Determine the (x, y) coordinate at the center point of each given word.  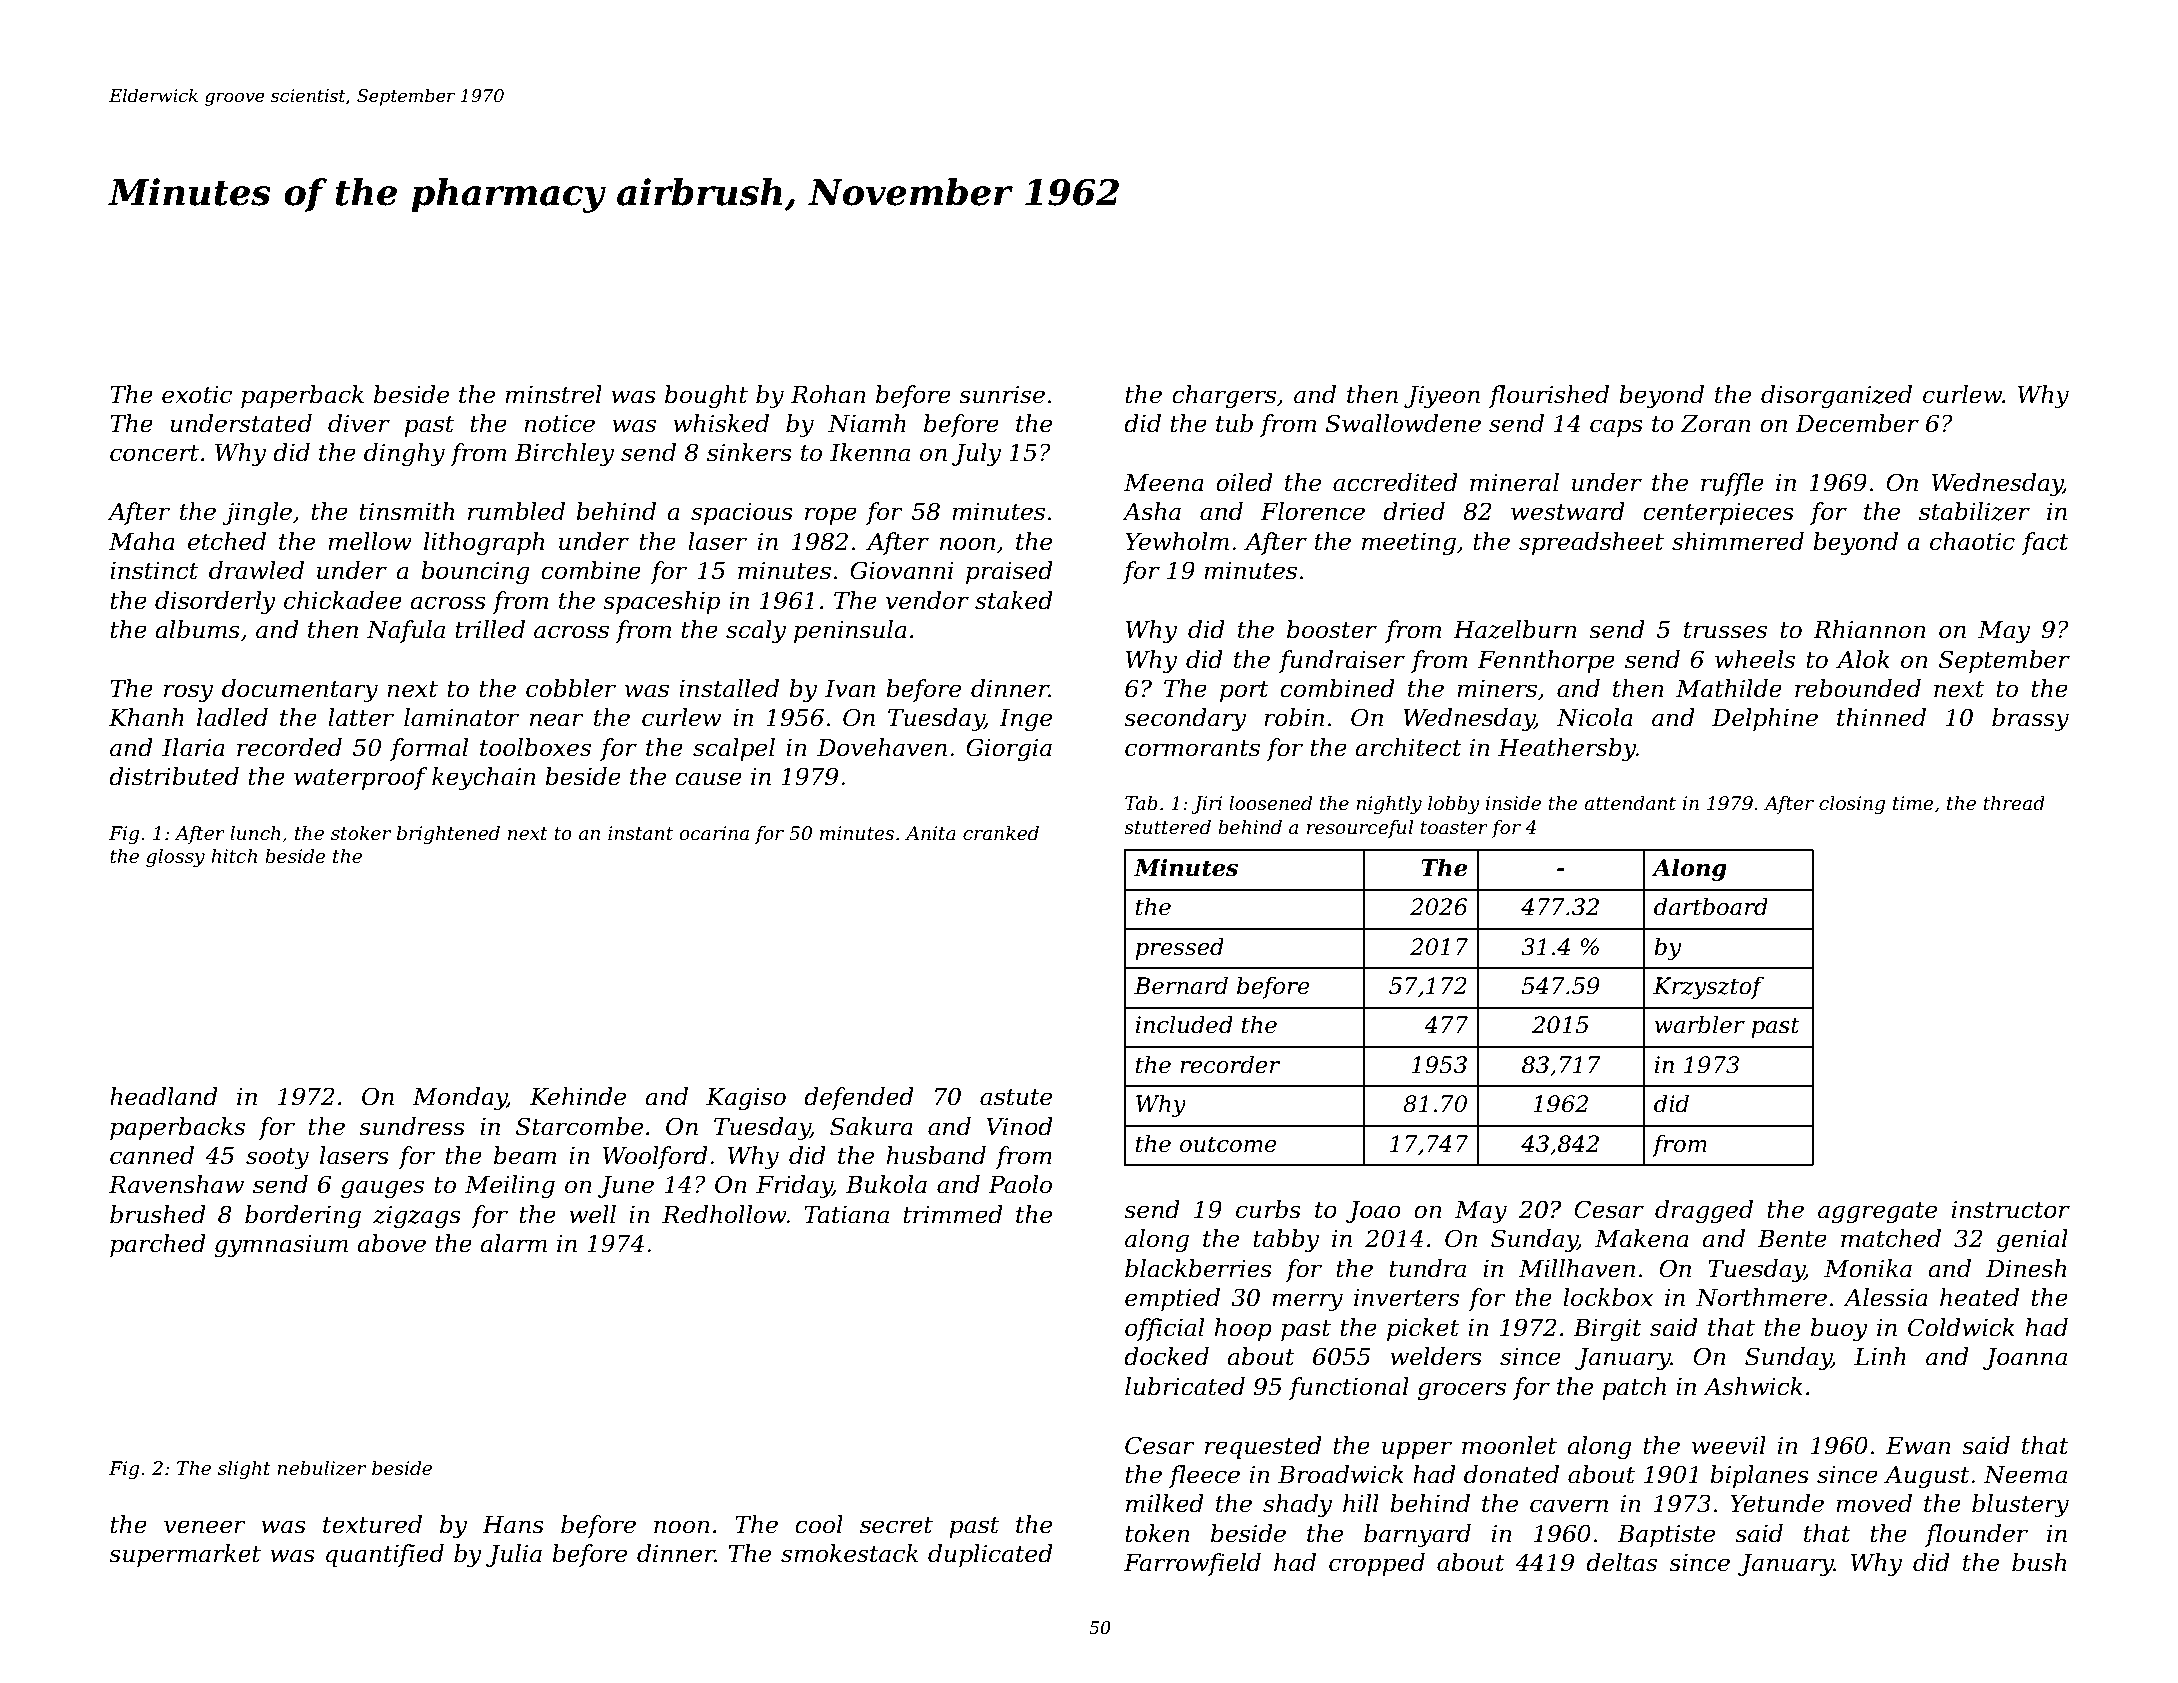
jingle (257, 513)
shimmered (1738, 541)
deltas (1621, 1562)
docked (1166, 1356)
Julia (514, 1555)
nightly (1389, 805)
